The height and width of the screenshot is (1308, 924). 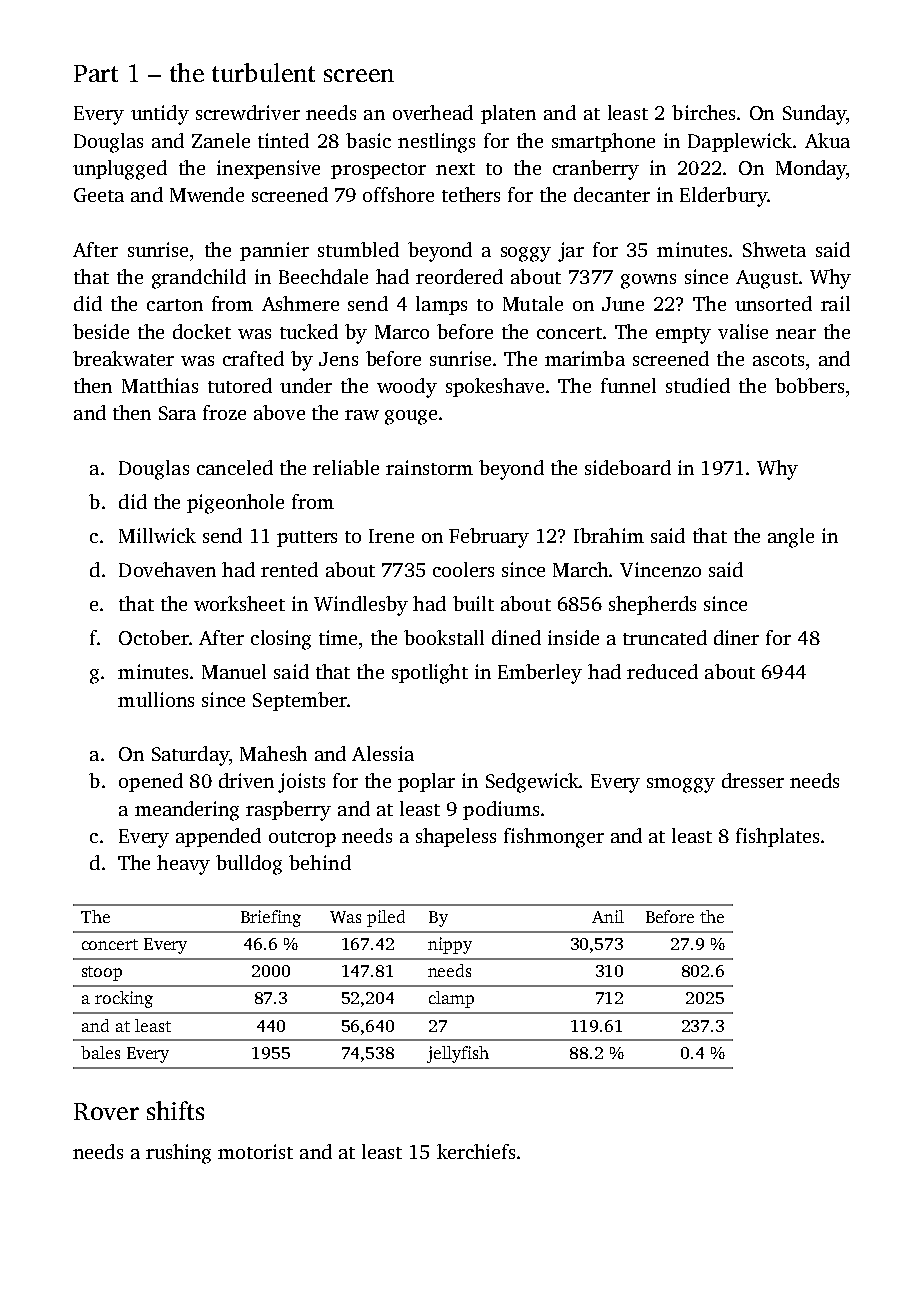 What do you see at coordinates (740, 142) in the screenshot?
I see `Dapplewick` at bounding box center [740, 142].
